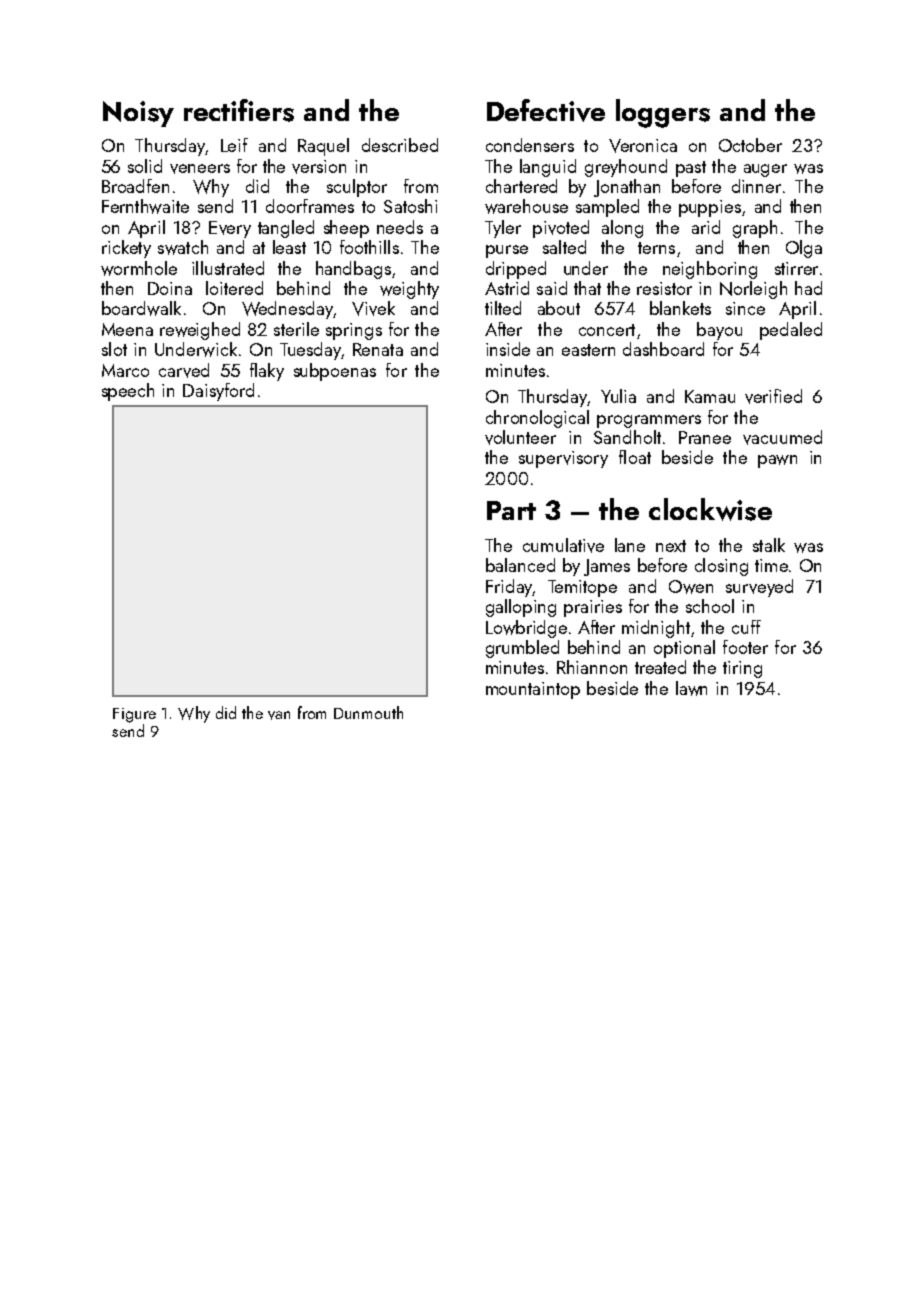 The height and width of the page is (1314, 924). What do you see at coordinates (520, 437) in the page?
I see `volunteer` at bounding box center [520, 437].
